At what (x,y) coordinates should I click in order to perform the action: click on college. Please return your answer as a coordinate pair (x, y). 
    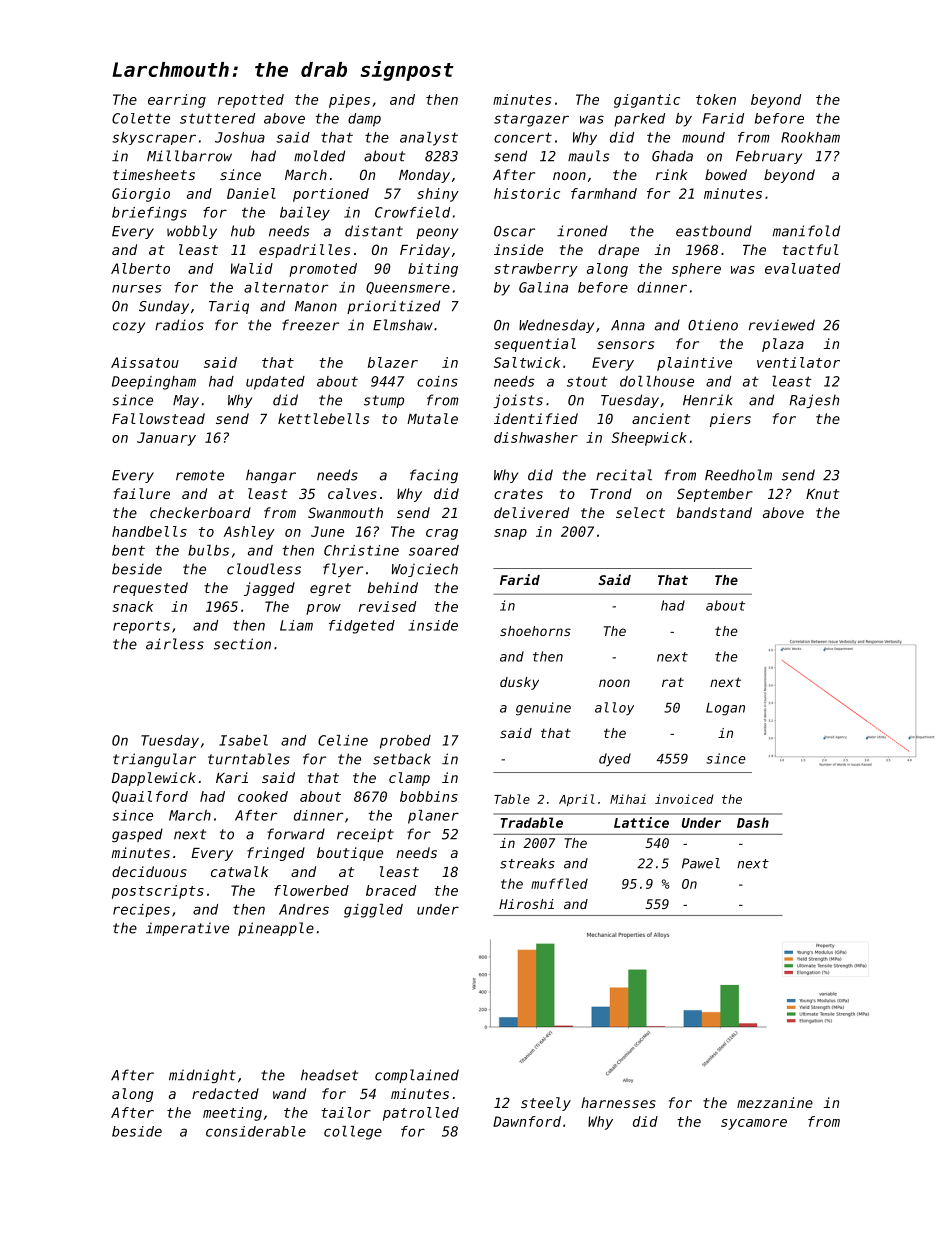
    Looking at the image, I should click on (353, 1133).
